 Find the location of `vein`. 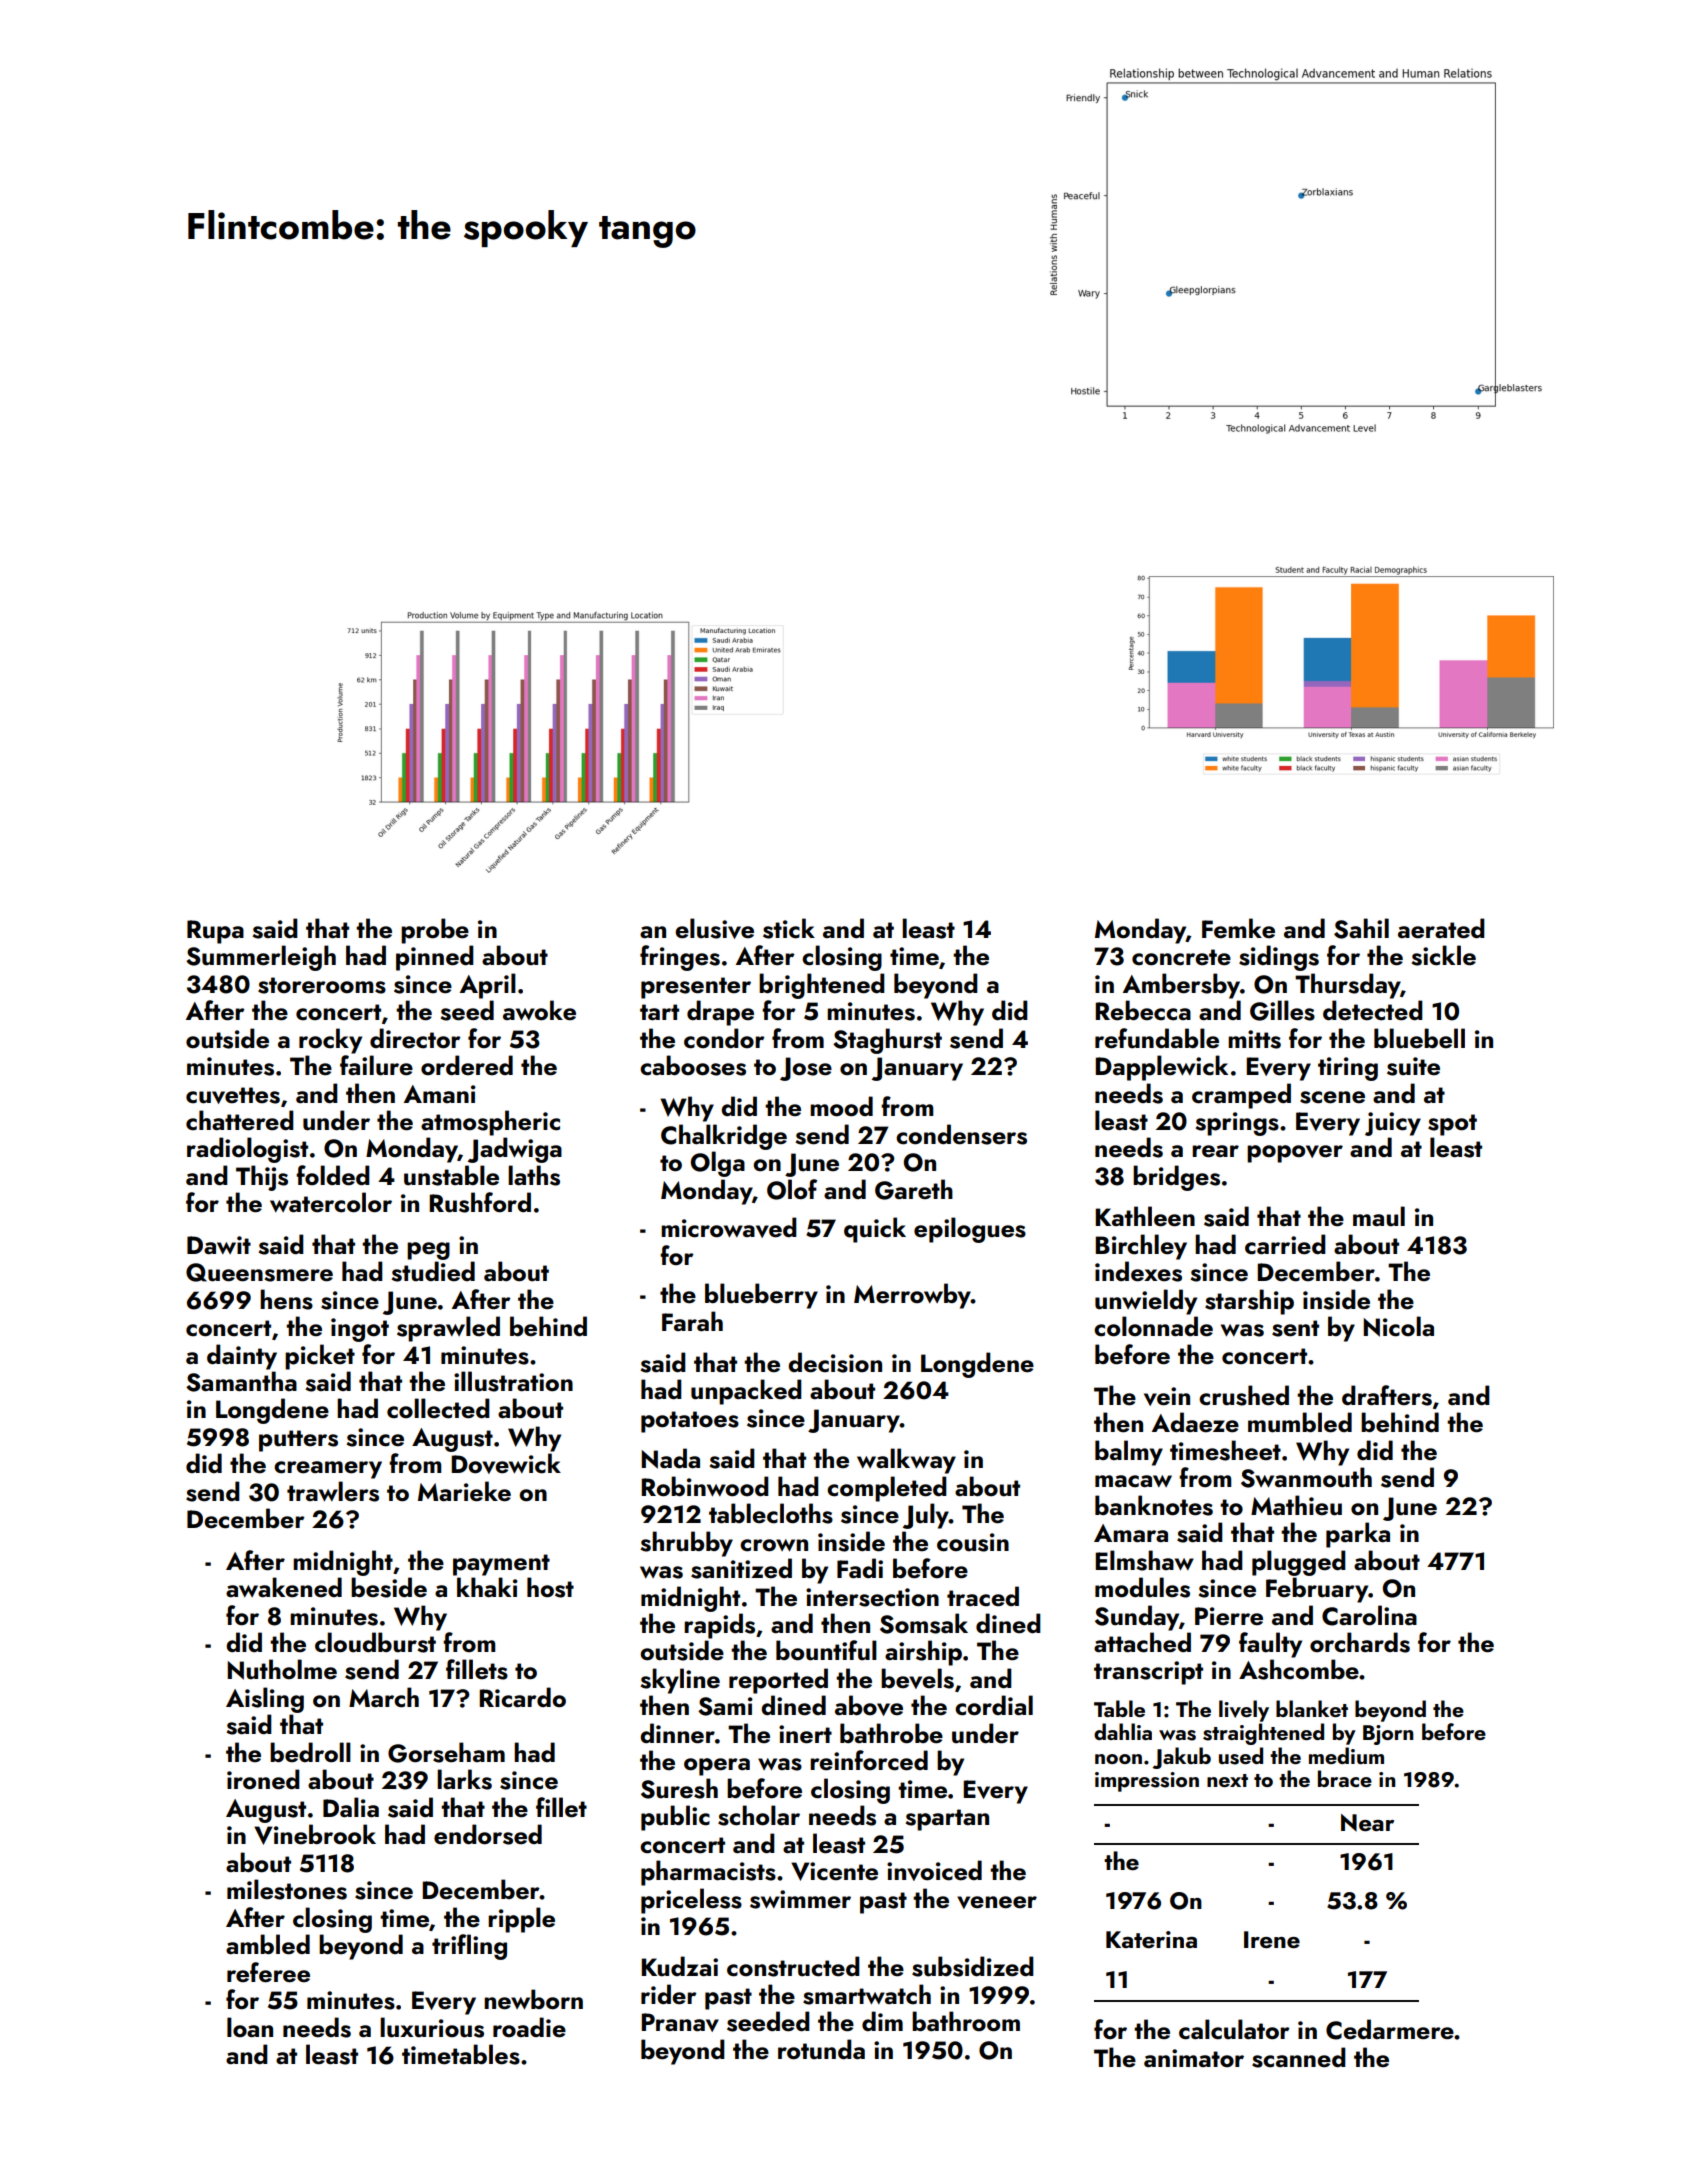

vein is located at coordinates (1167, 1396).
